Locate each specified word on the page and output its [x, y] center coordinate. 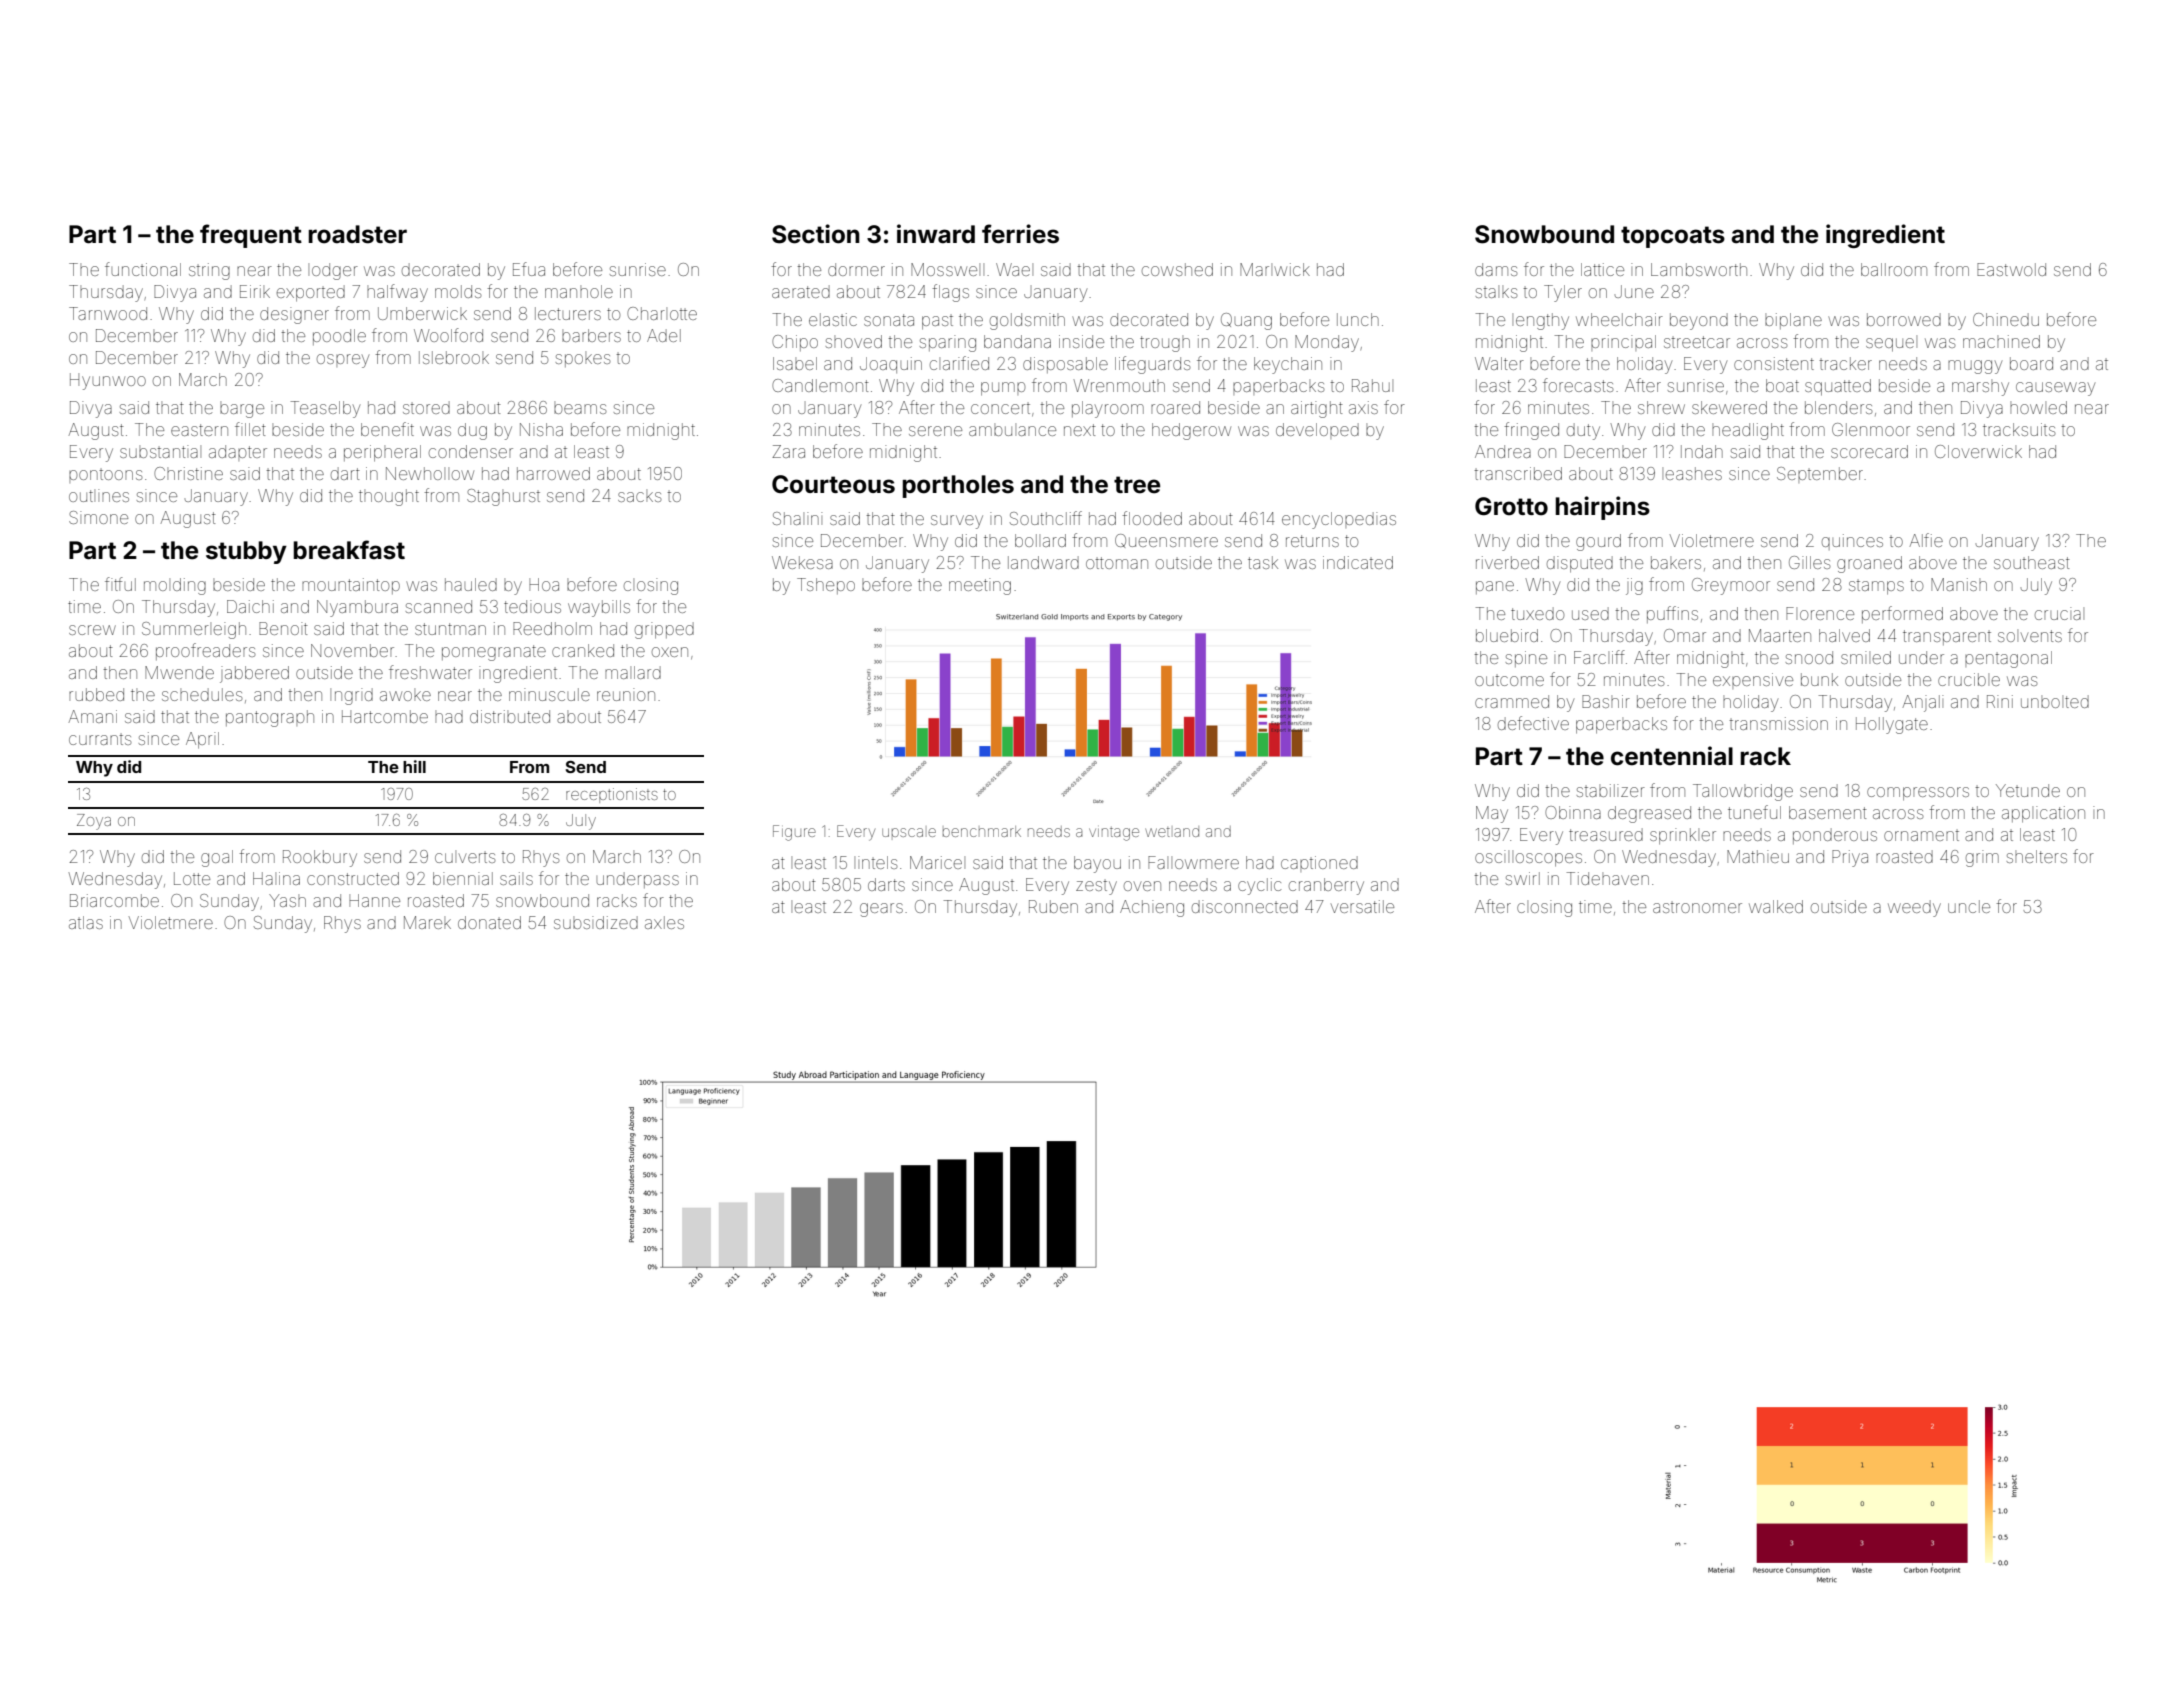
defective [1533, 723]
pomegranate [494, 653]
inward [936, 234]
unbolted [2055, 701]
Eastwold [2011, 269]
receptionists [612, 795]
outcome [1509, 680]
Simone [98, 517]
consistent [1774, 363]
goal [217, 858]
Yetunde [2028, 790]
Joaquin [891, 365]
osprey [343, 361]
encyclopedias [1339, 520]
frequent [251, 236]
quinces [1852, 542]
